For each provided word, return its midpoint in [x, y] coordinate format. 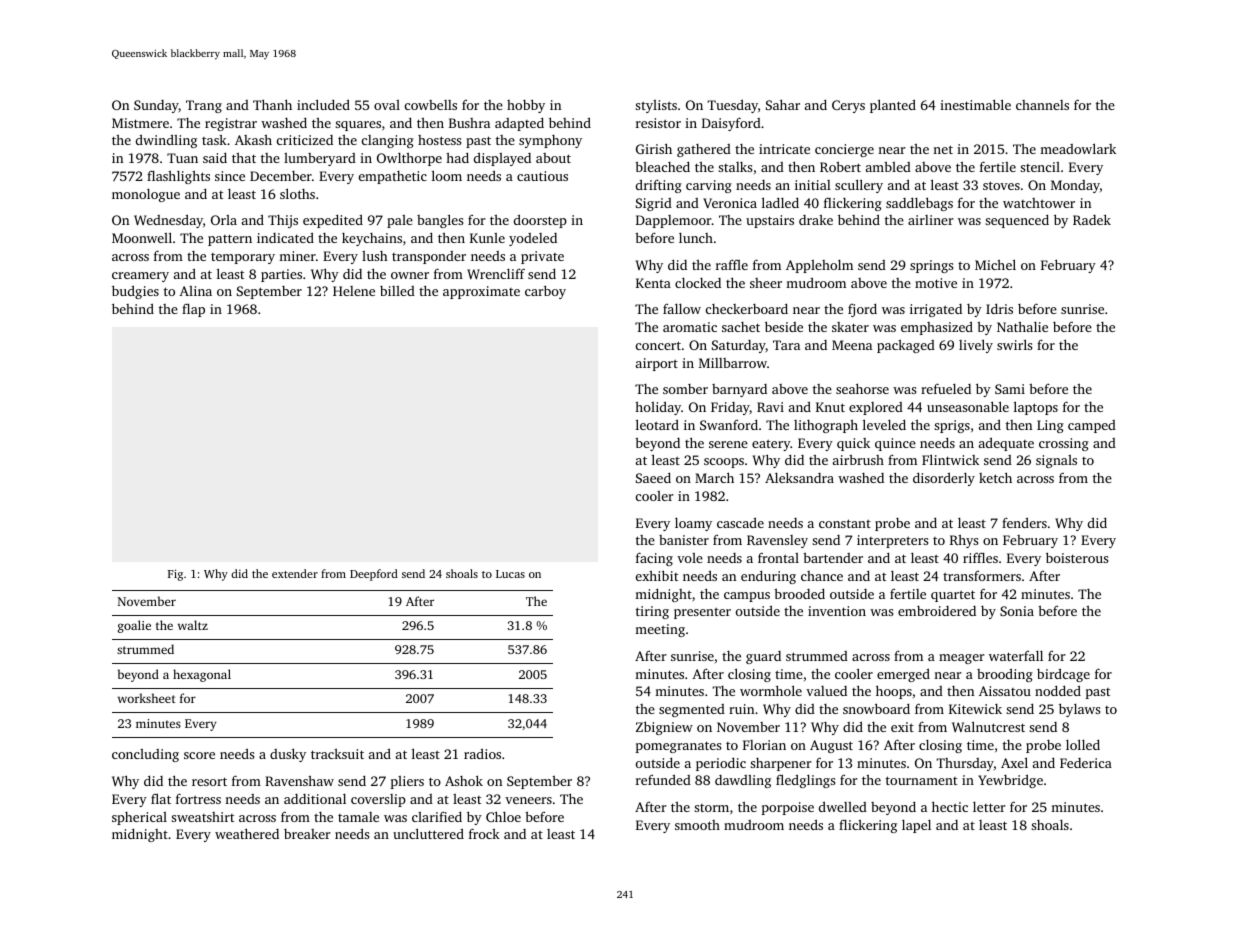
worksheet [147, 698]
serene [728, 444]
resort [209, 781]
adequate [1006, 444]
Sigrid [654, 204]
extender [295, 573]
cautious [542, 176]
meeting [660, 630]
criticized [305, 140]
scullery [859, 186]
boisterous [1077, 557]
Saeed [653, 477]
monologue [146, 195]
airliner [931, 220]
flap [193, 310]
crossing [1064, 444]
